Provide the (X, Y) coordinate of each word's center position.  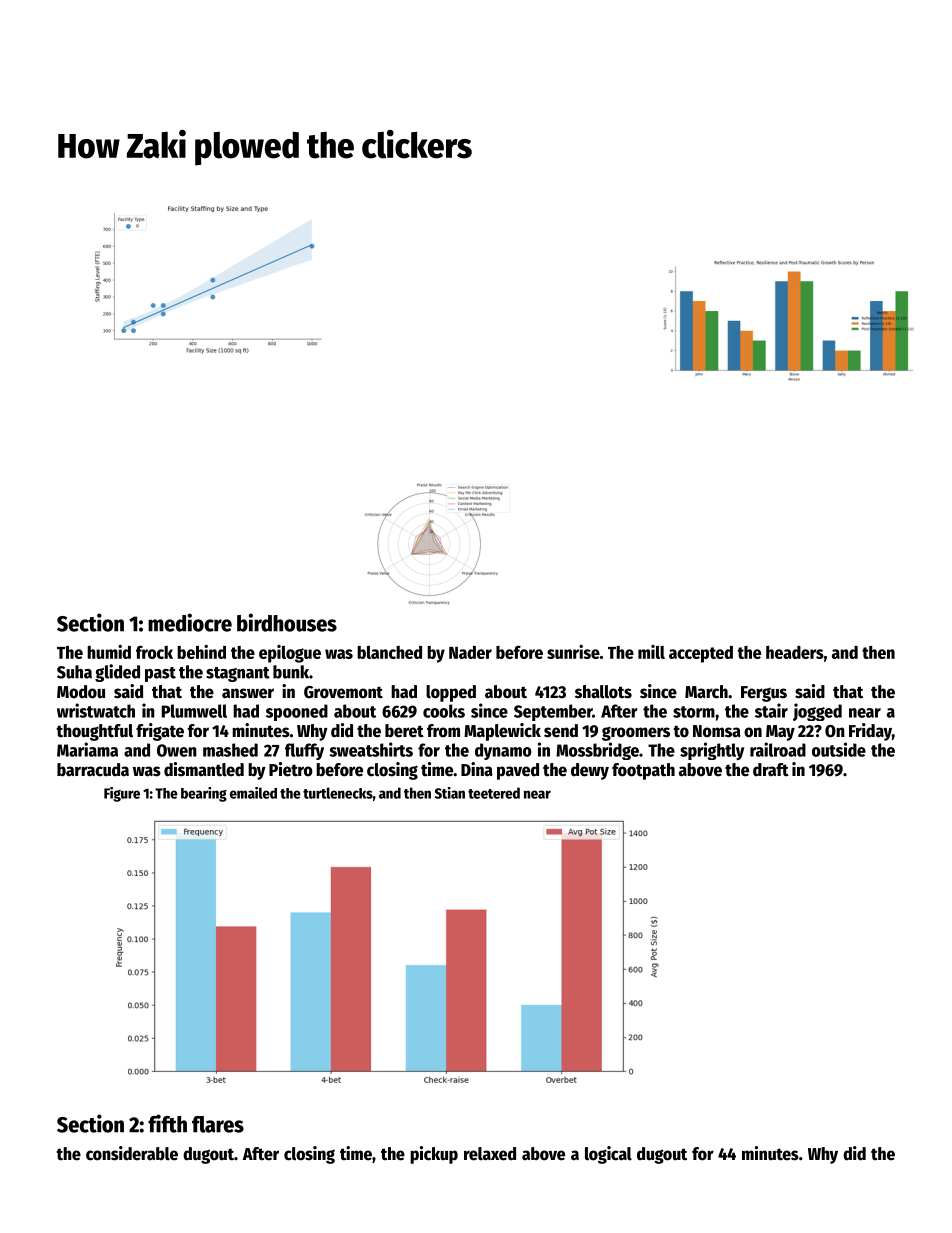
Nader (470, 652)
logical (608, 1155)
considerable (132, 1153)
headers (795, 652)
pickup (434, 1155)
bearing (204, 794)
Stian (450, 793)
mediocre (190, 622)
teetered (494, 793)
